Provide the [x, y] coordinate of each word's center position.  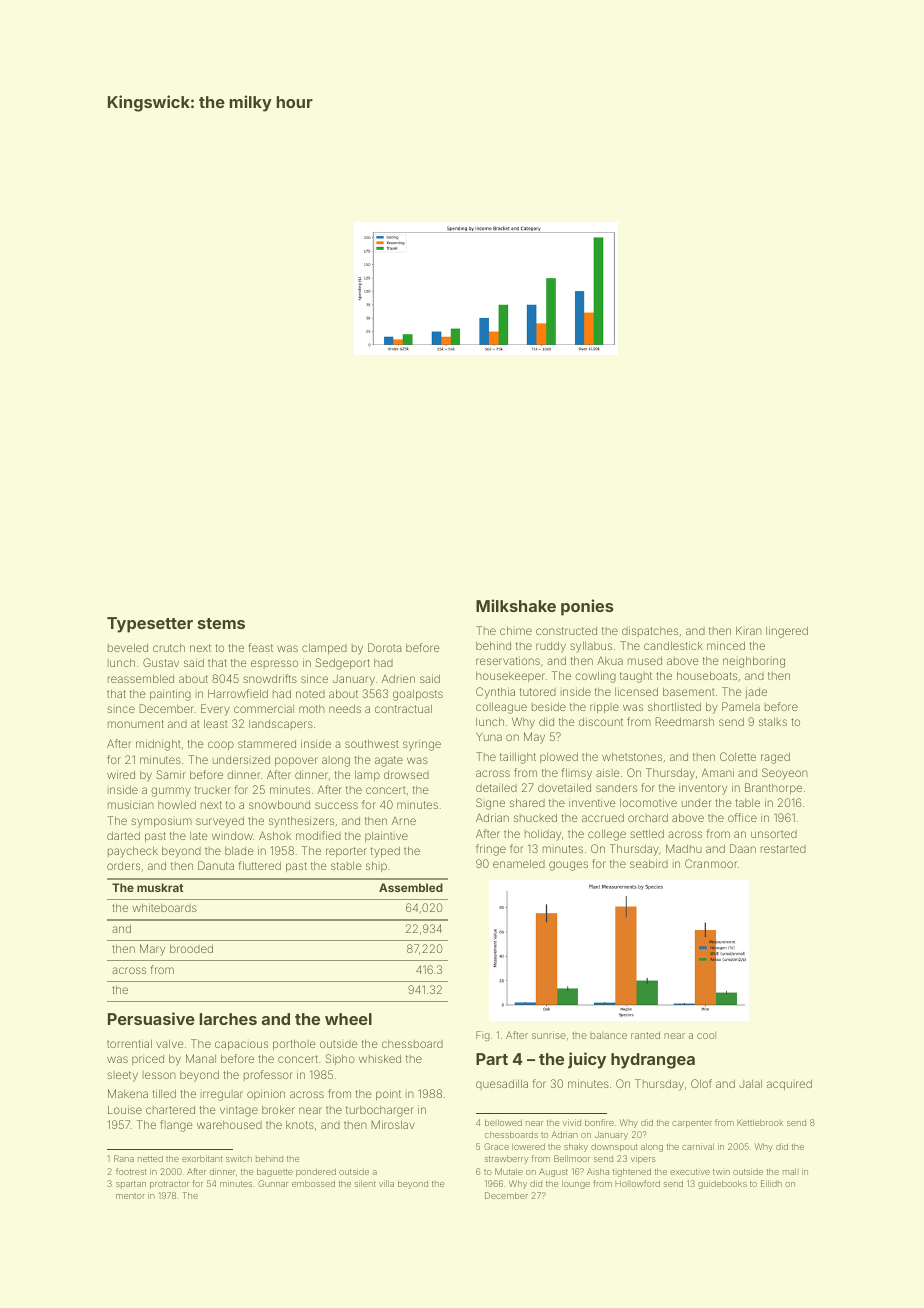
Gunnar [273, 1183]
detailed [496, 787]
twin [721, 1172]
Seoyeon [785, 774]
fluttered [260, 865]
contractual [403, 708]
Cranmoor [711, 863]
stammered [267, 744]
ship [376, 866]
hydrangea [653, 1061]
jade [756, 693]
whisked [380, 1058]
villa [386, 1183]
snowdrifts [270, 678]
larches [228, 1019]
